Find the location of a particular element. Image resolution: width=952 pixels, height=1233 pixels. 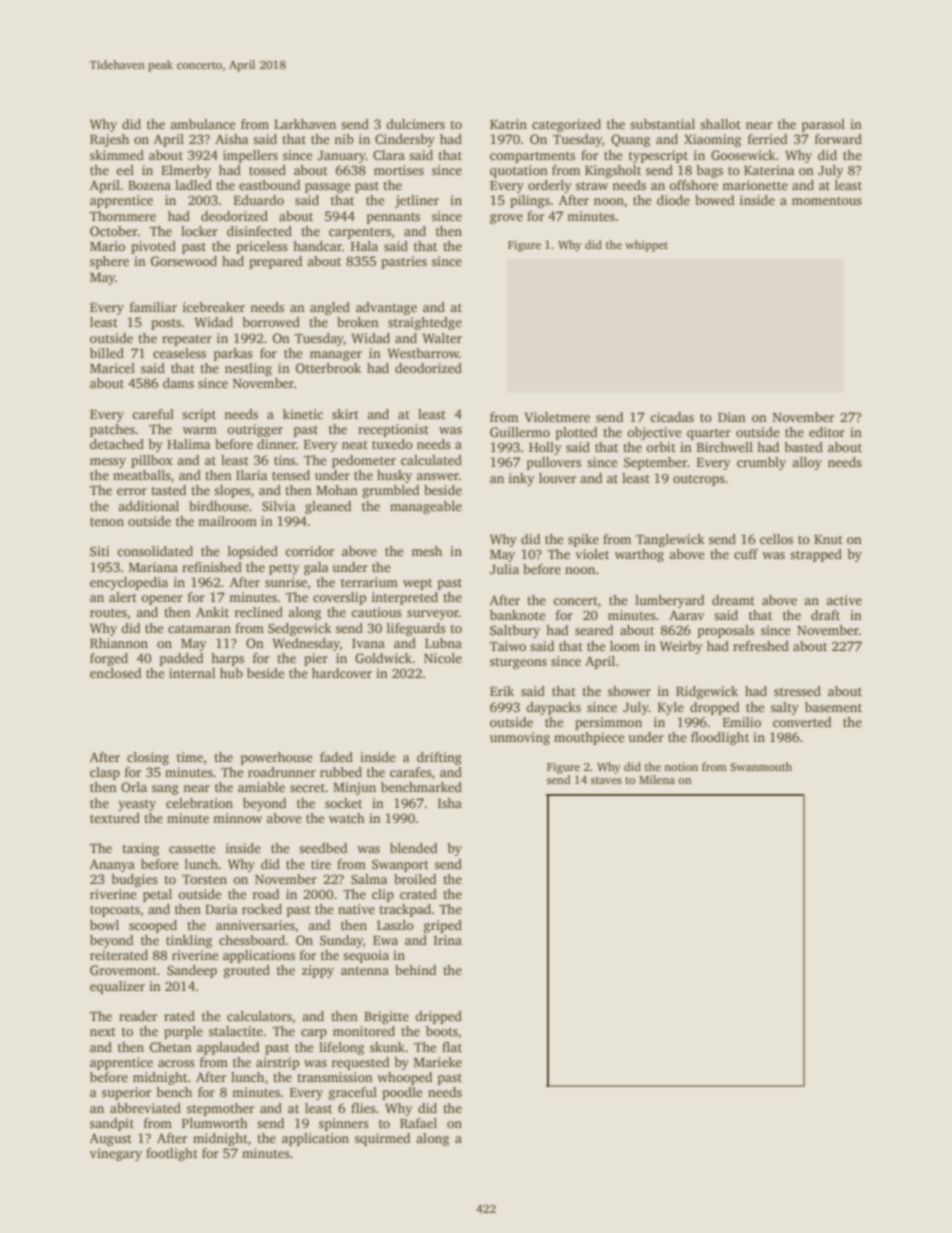

outcrops is located at coordinates (699, 480).
